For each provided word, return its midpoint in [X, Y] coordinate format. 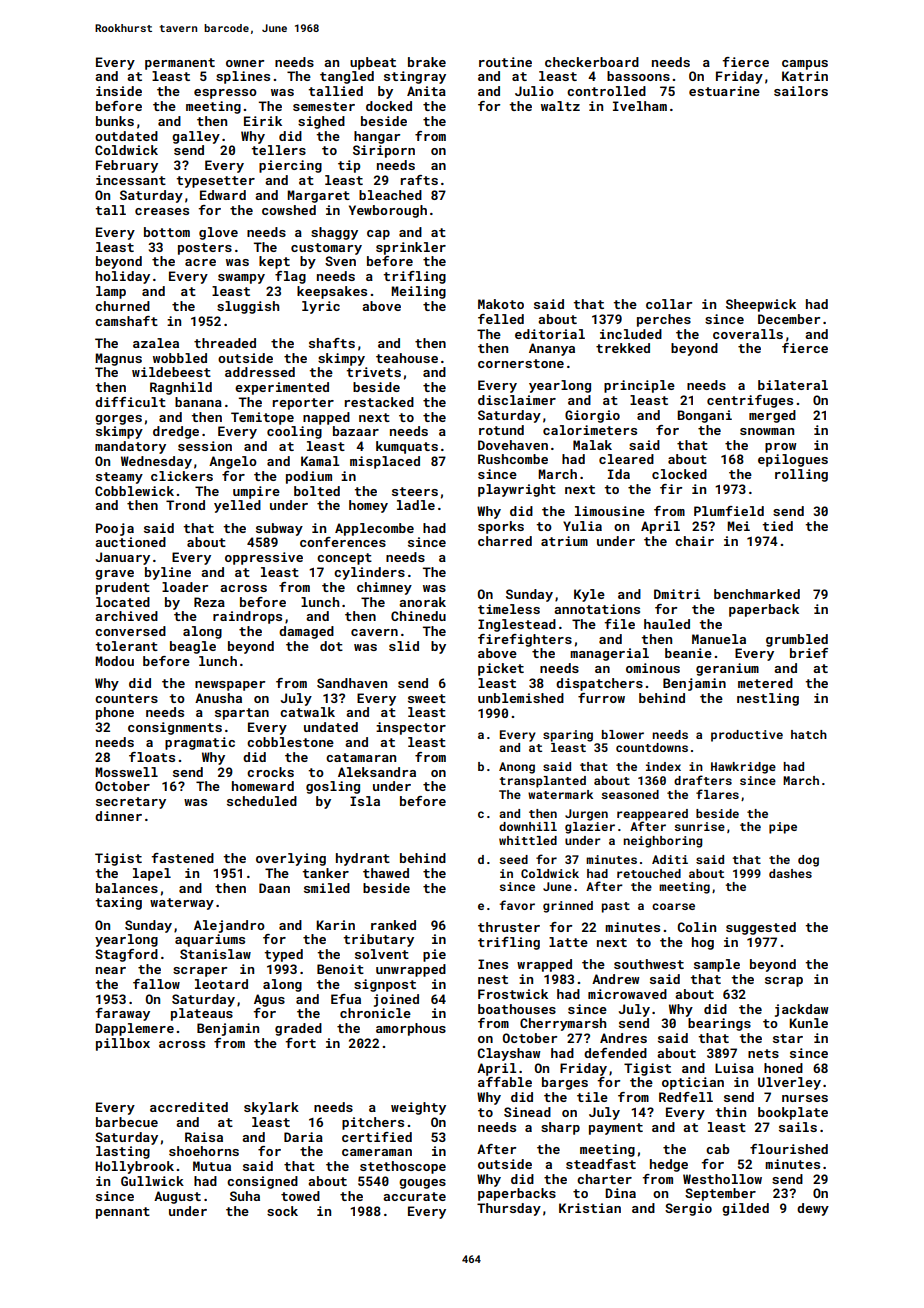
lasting [123, 1152]
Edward [223, 195]
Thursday [509, 1209]
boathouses [517, 1009]
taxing [118, 903]
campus [805, 65]
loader [185, 587]
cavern [374, 632]
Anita [426, 91]
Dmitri [677, 594]
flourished [789, 1149]
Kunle [808, 1023]
